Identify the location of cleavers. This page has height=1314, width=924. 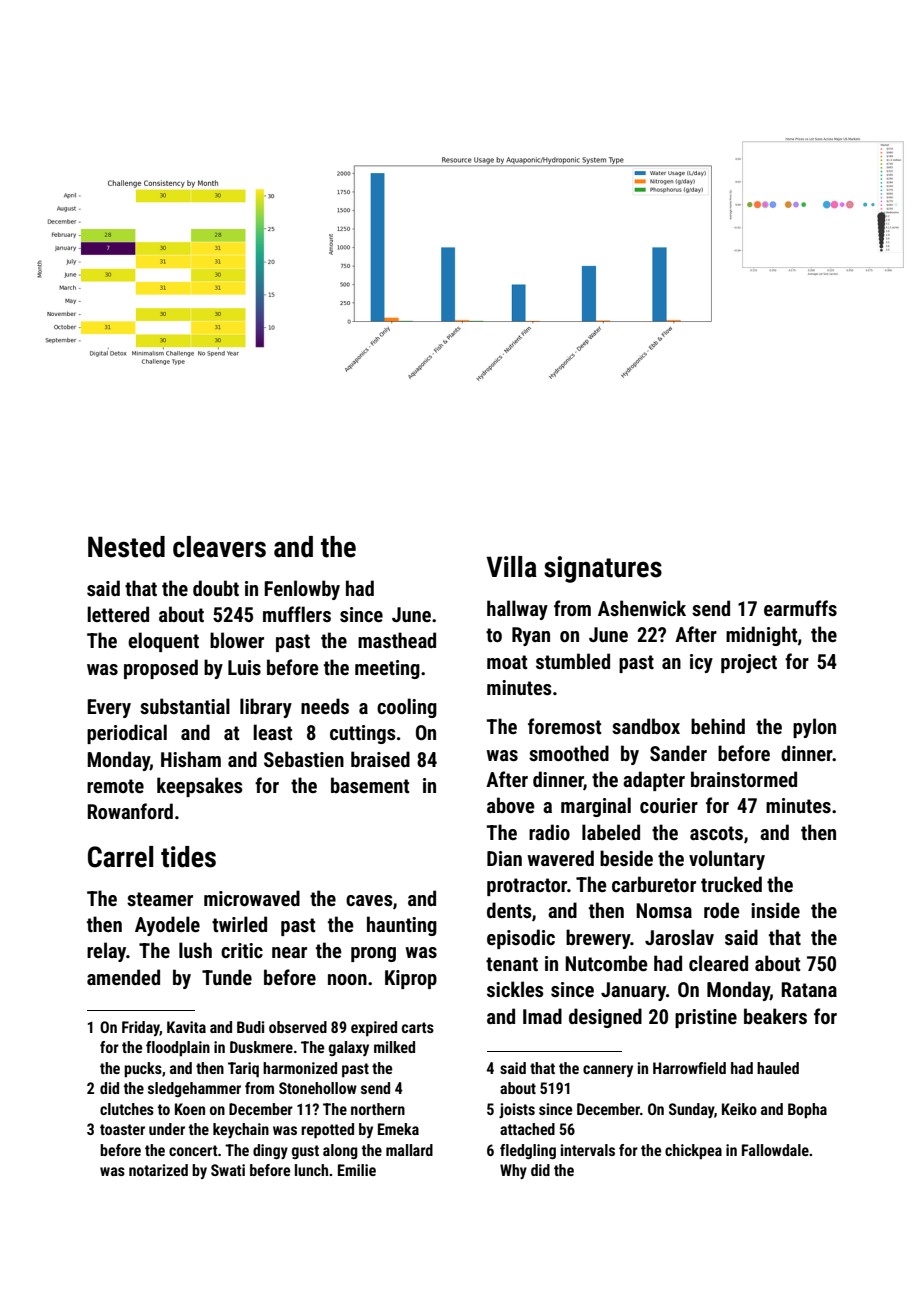
(219, 547).
